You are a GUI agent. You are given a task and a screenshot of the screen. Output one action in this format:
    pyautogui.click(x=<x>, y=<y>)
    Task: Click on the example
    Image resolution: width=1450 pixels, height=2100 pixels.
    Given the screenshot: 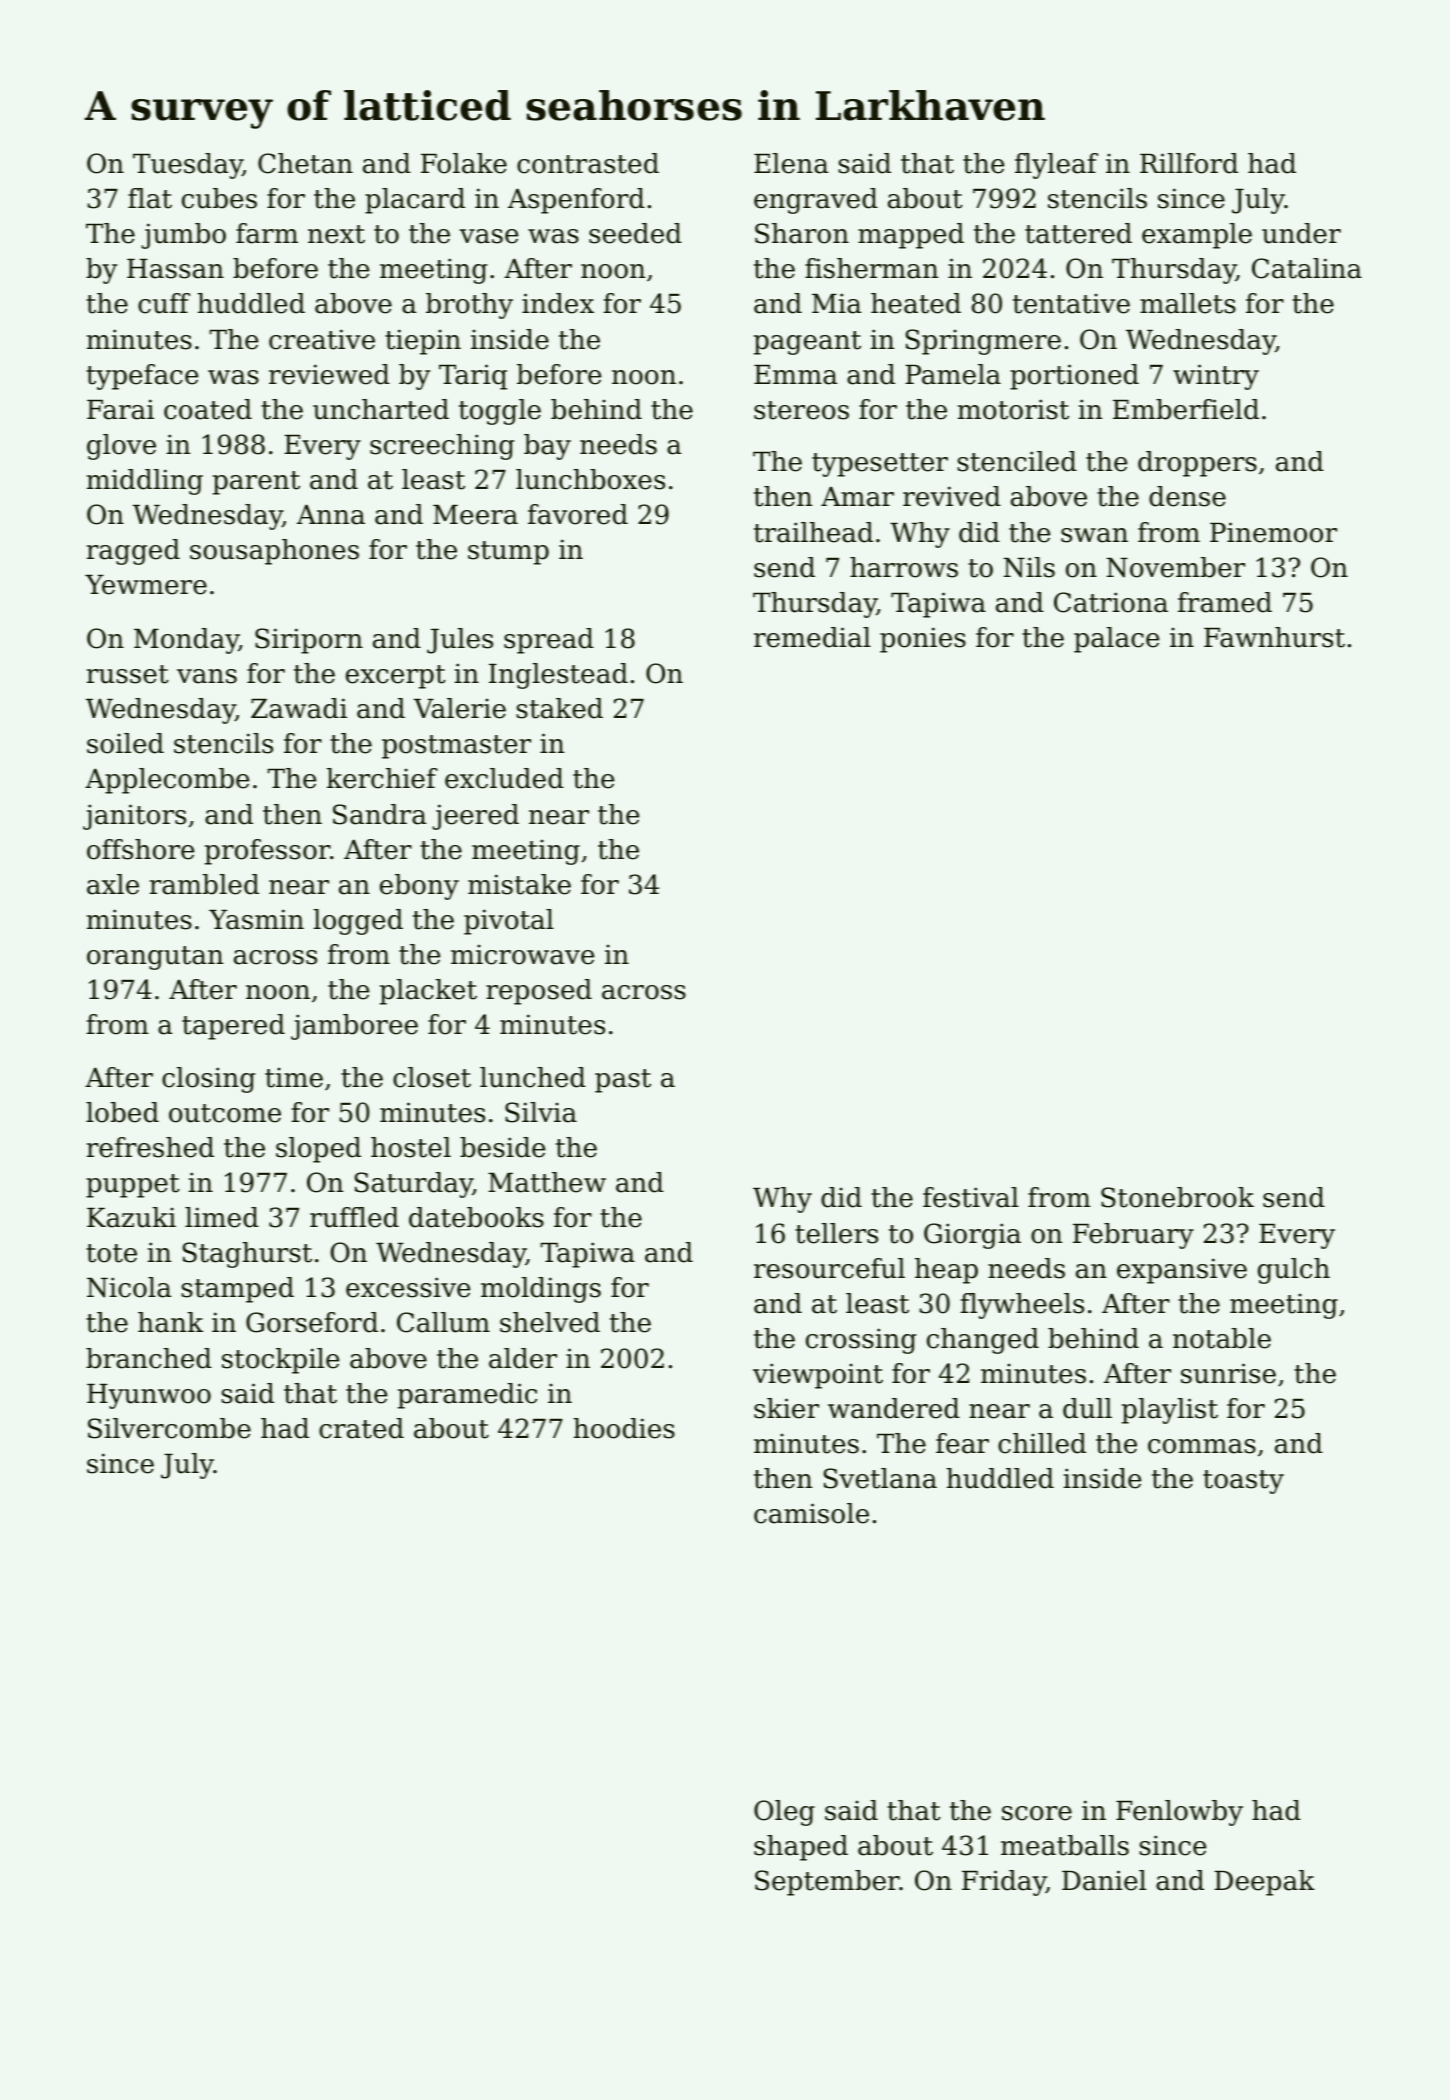 What is the action you would take?
    pyautogui.click(x=1197, y=236)
